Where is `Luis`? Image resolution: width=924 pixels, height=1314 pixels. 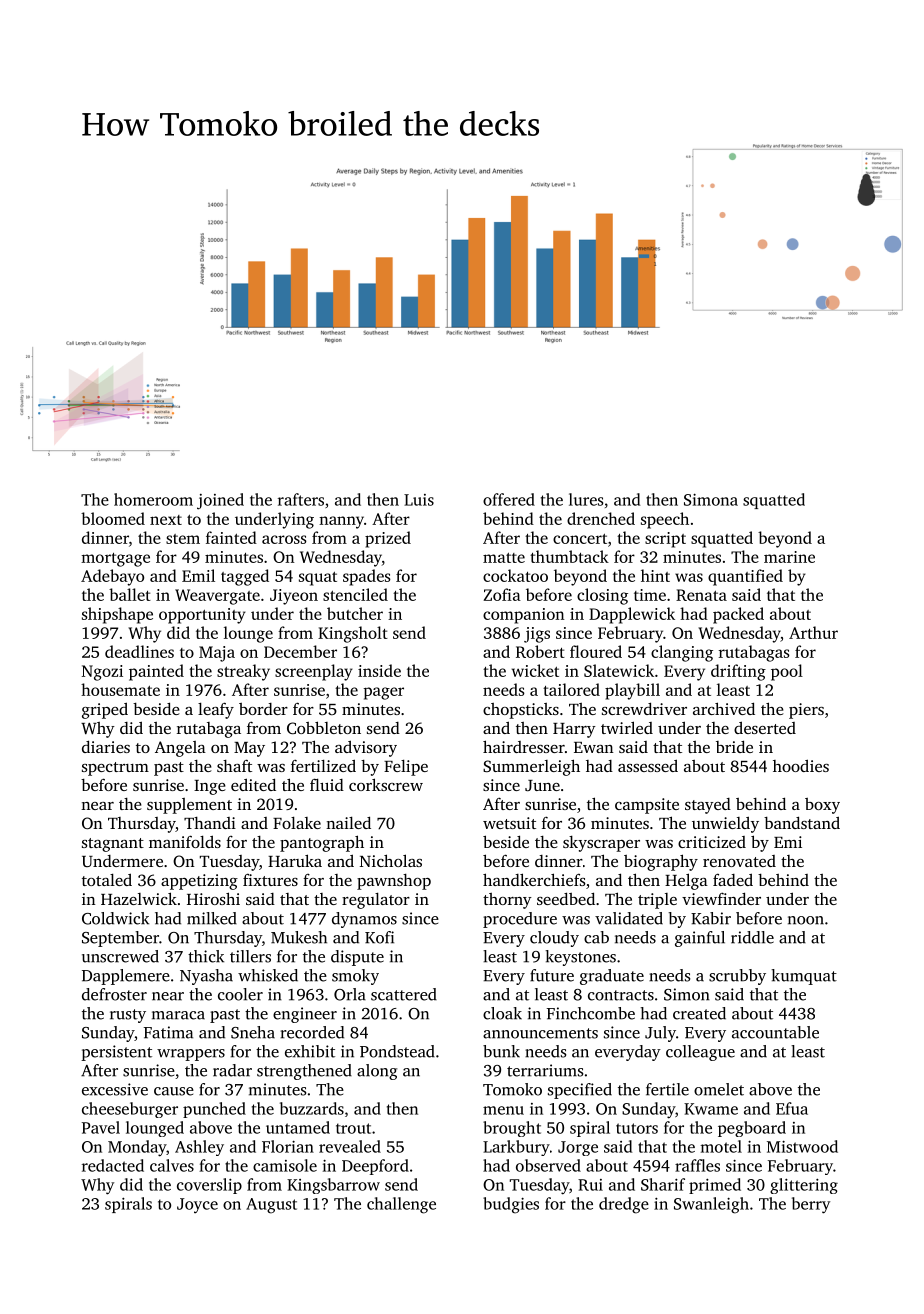 Luis is located at coordinates (419, 500).
